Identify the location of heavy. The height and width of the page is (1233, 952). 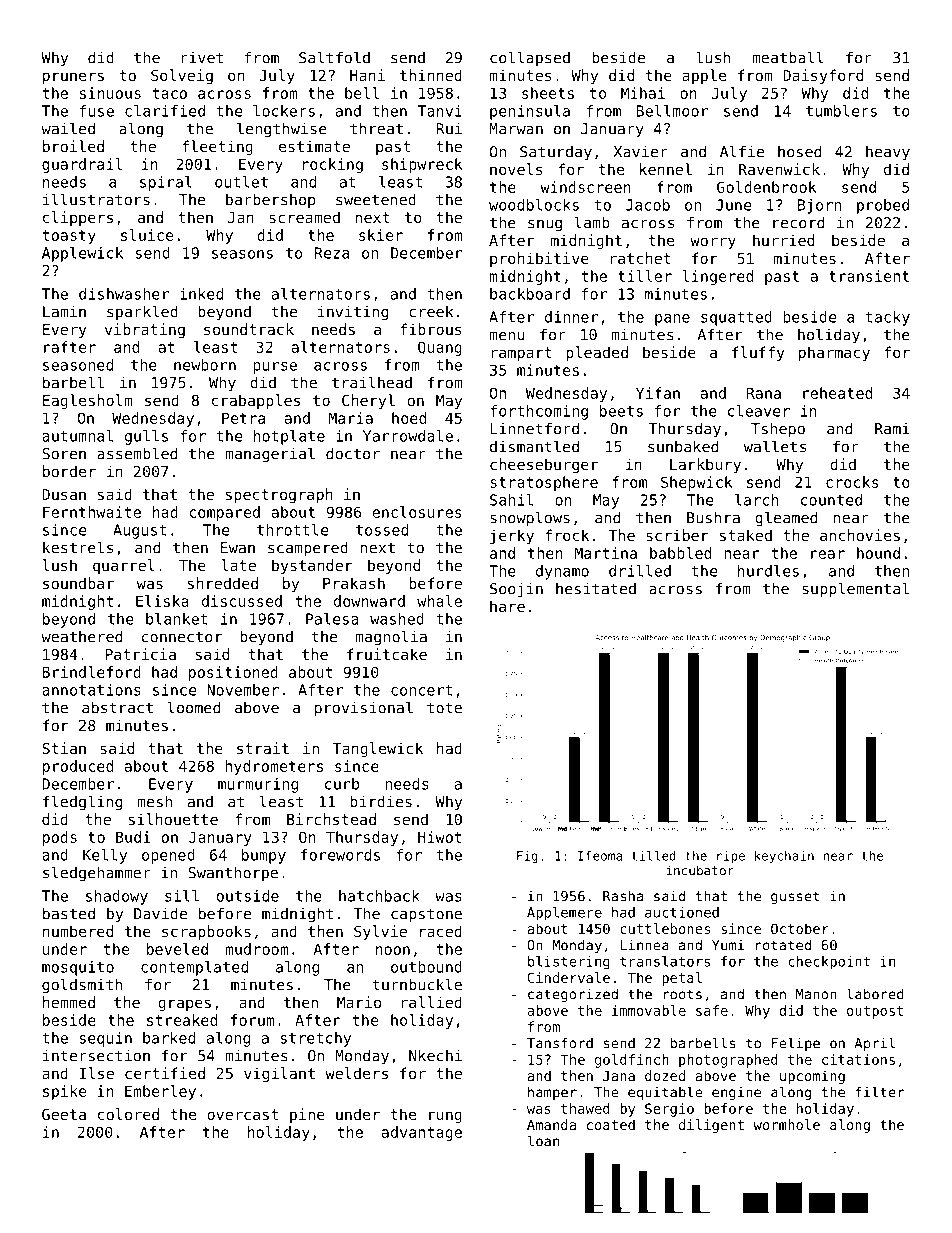
(888, 153).
